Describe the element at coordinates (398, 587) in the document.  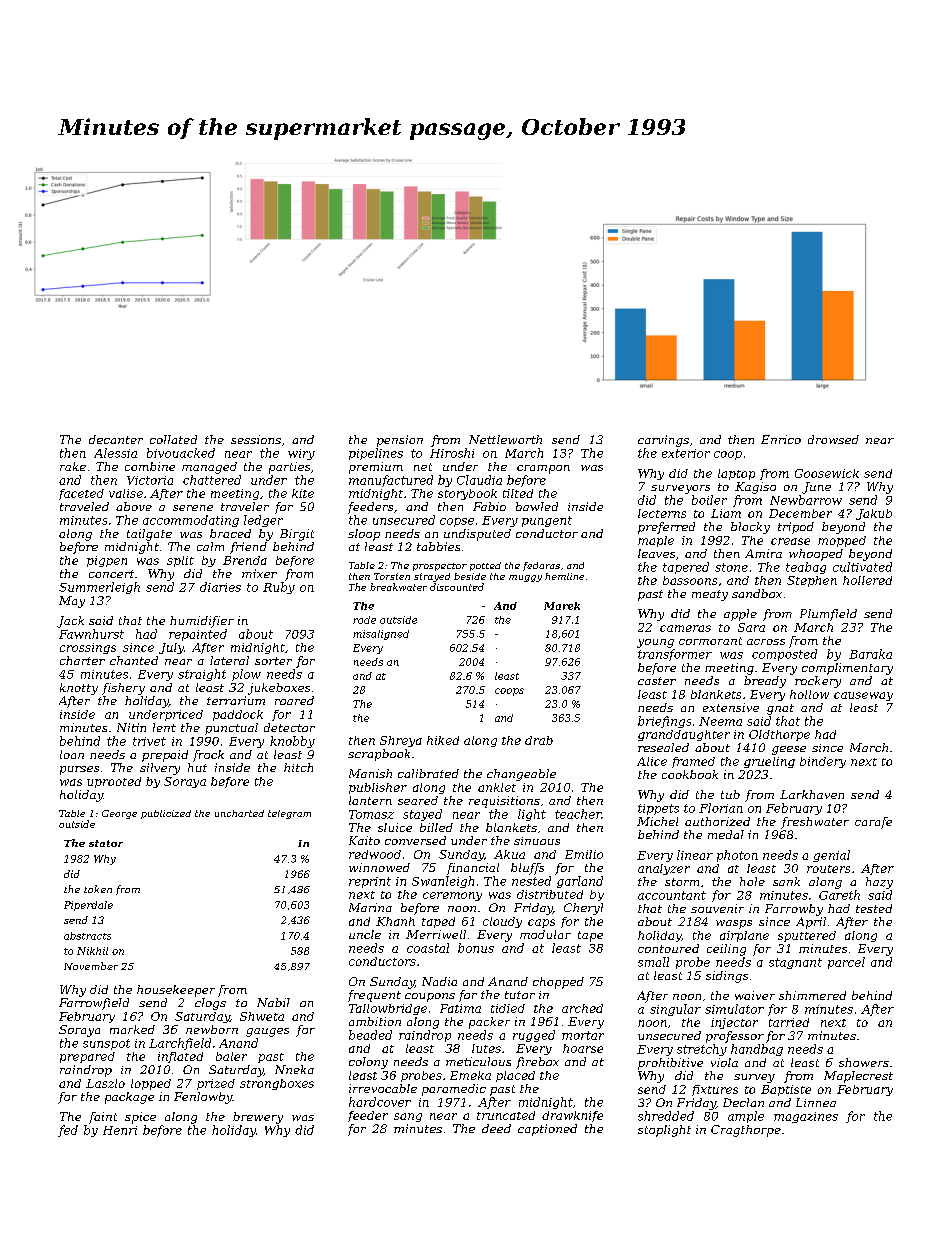
I see `breakwater` at that location.
